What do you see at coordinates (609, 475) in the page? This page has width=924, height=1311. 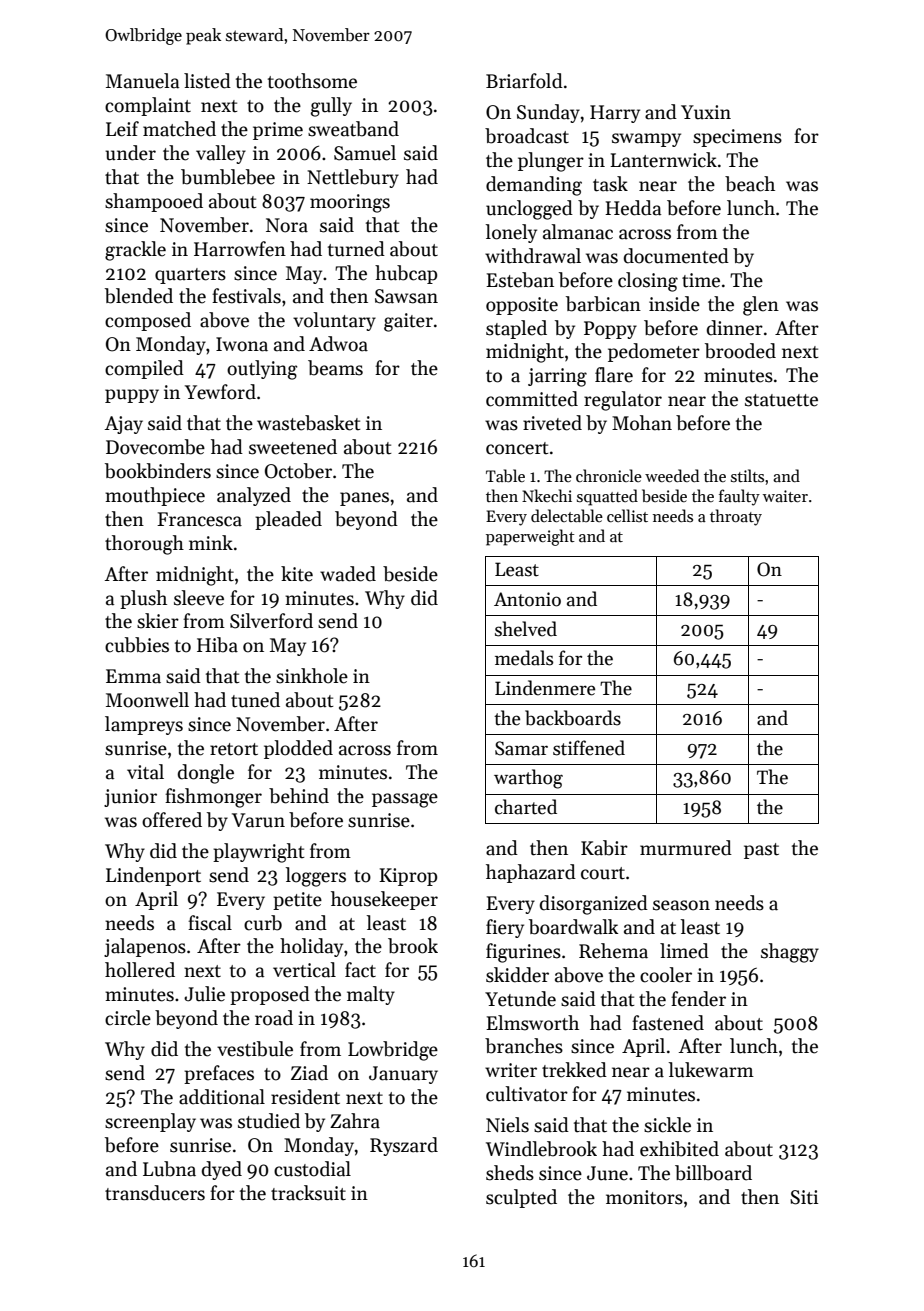 I see `chronicle` at bounding box center [609, 475].
